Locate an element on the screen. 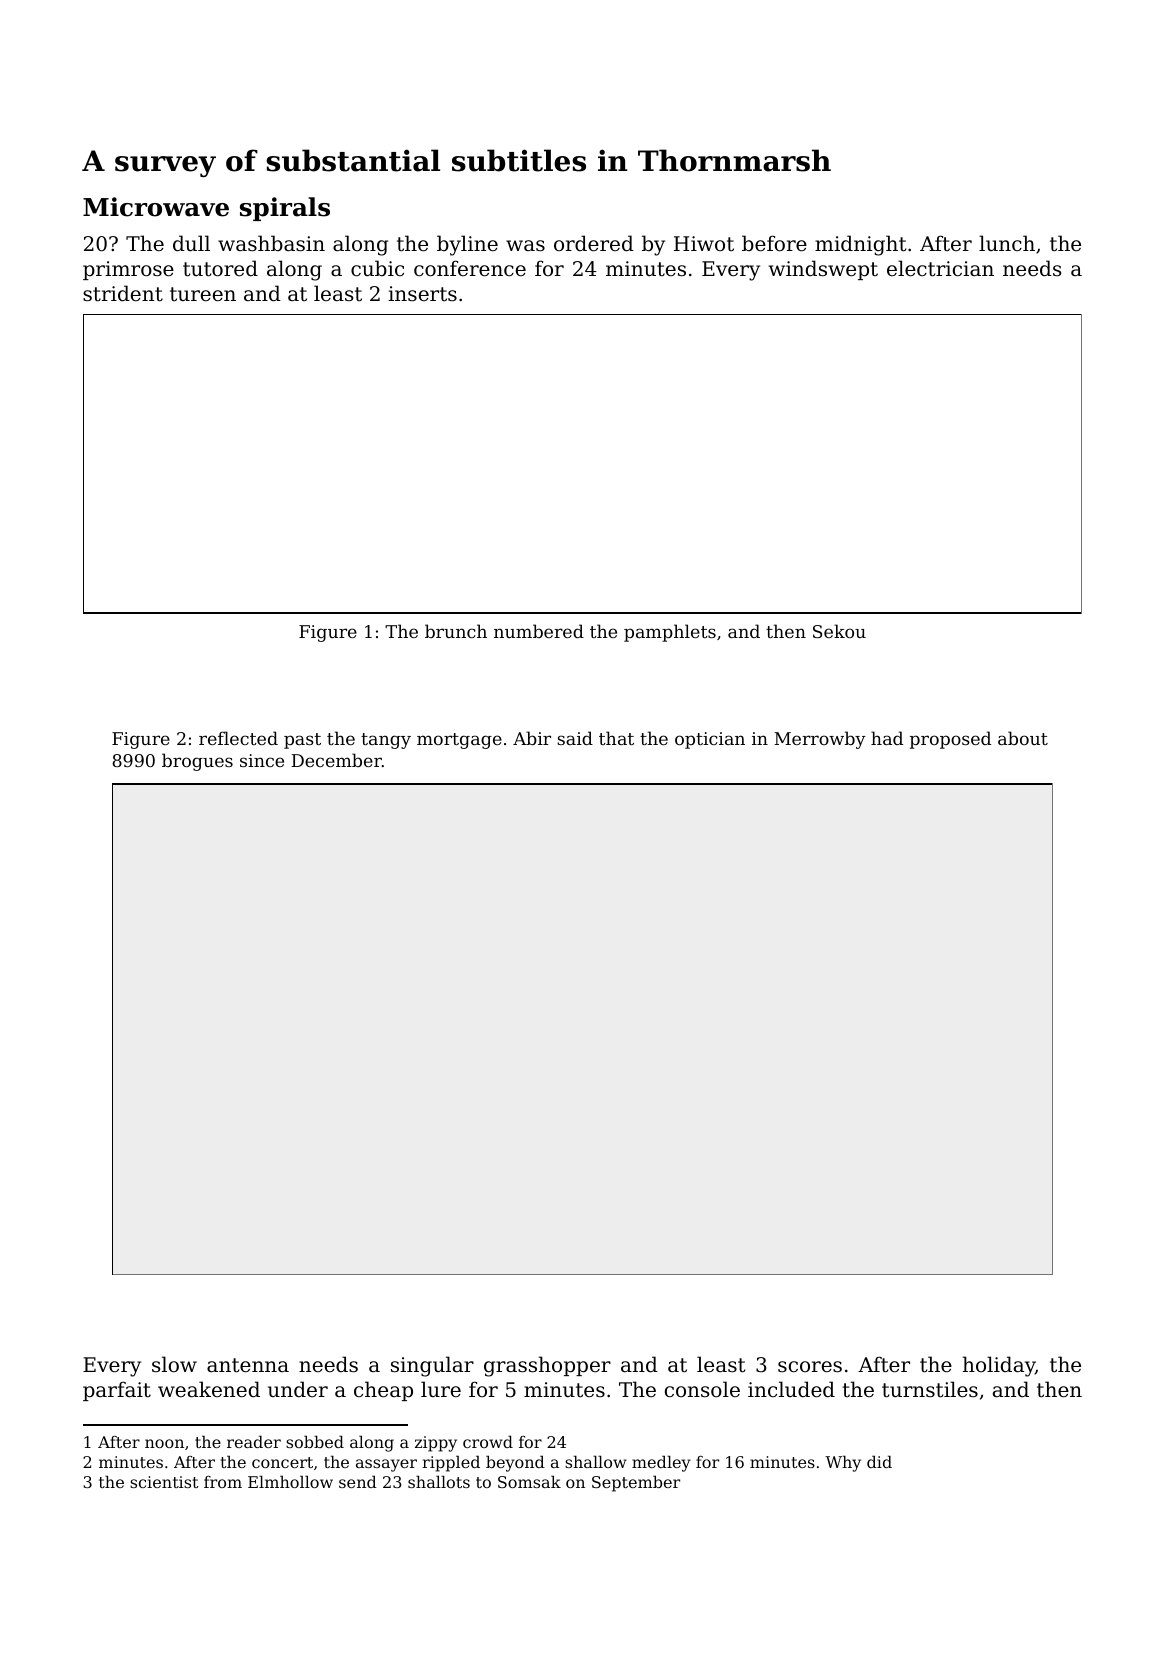 The width and height of the screenshot is (1165, 1654). brunch is located at coordinates (456, 631).
